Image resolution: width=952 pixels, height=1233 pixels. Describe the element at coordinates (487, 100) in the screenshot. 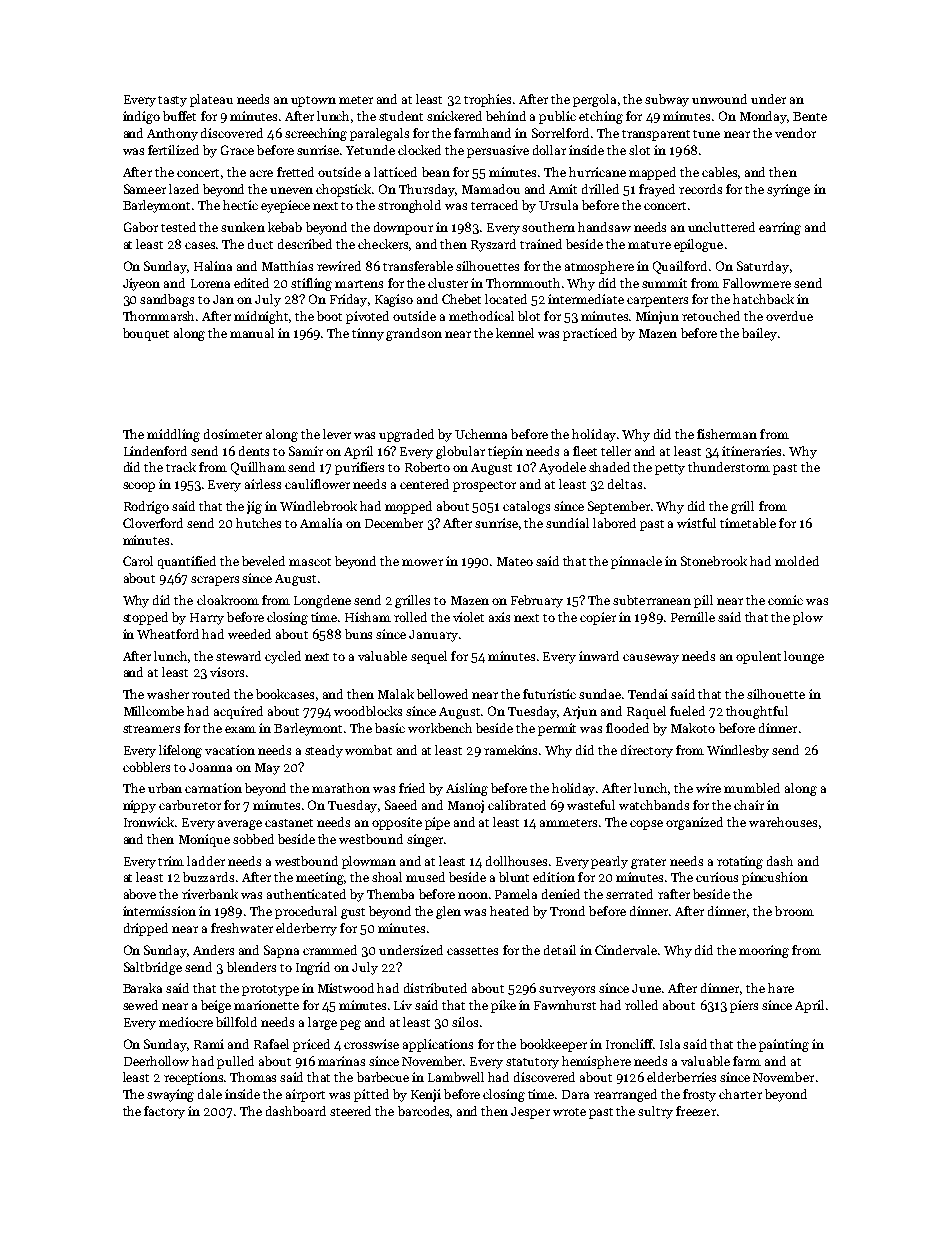

I see `trophies` at that location.
